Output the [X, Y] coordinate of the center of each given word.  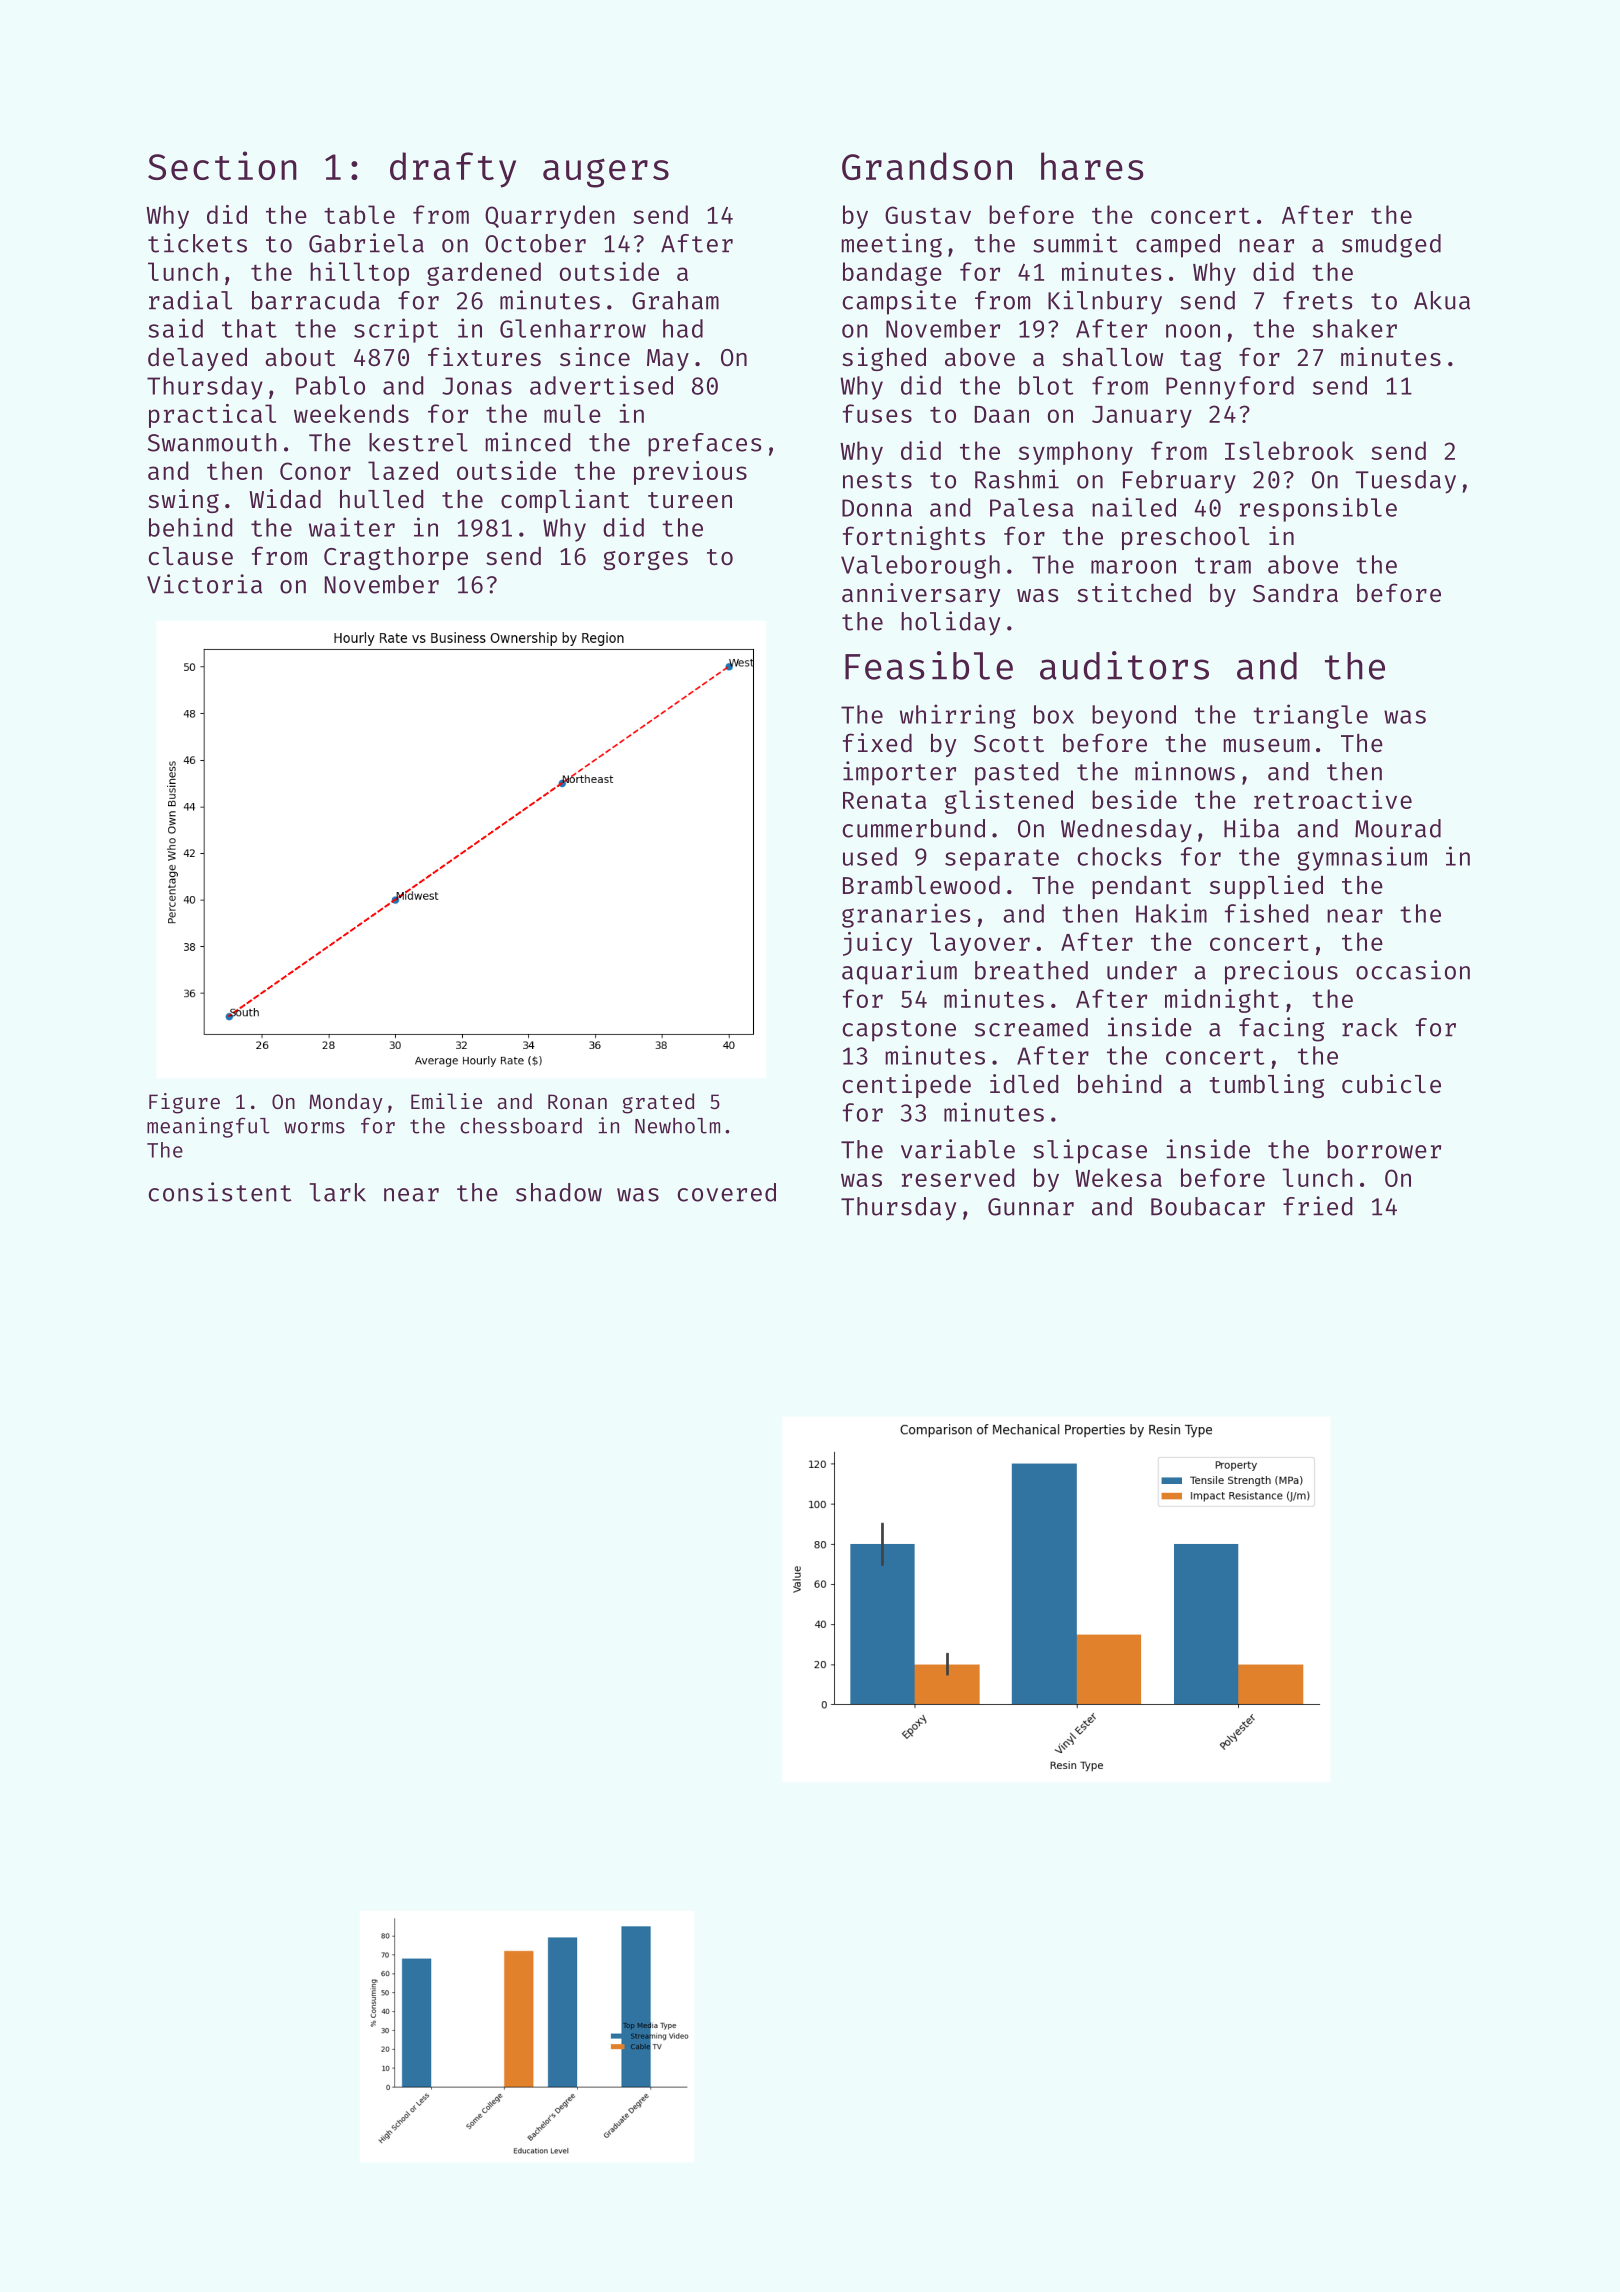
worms [314, 1128]
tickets [197, 243]
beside [1134, 799]
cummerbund [914, 828]
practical [212, 416]
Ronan [577, 1101]
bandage [892, 274]
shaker [1355, 328]
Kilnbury [1105, 302]
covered [727, 1192]
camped [1178, 246]
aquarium [899, 972]
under [1142, 970]
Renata [884, 800]
